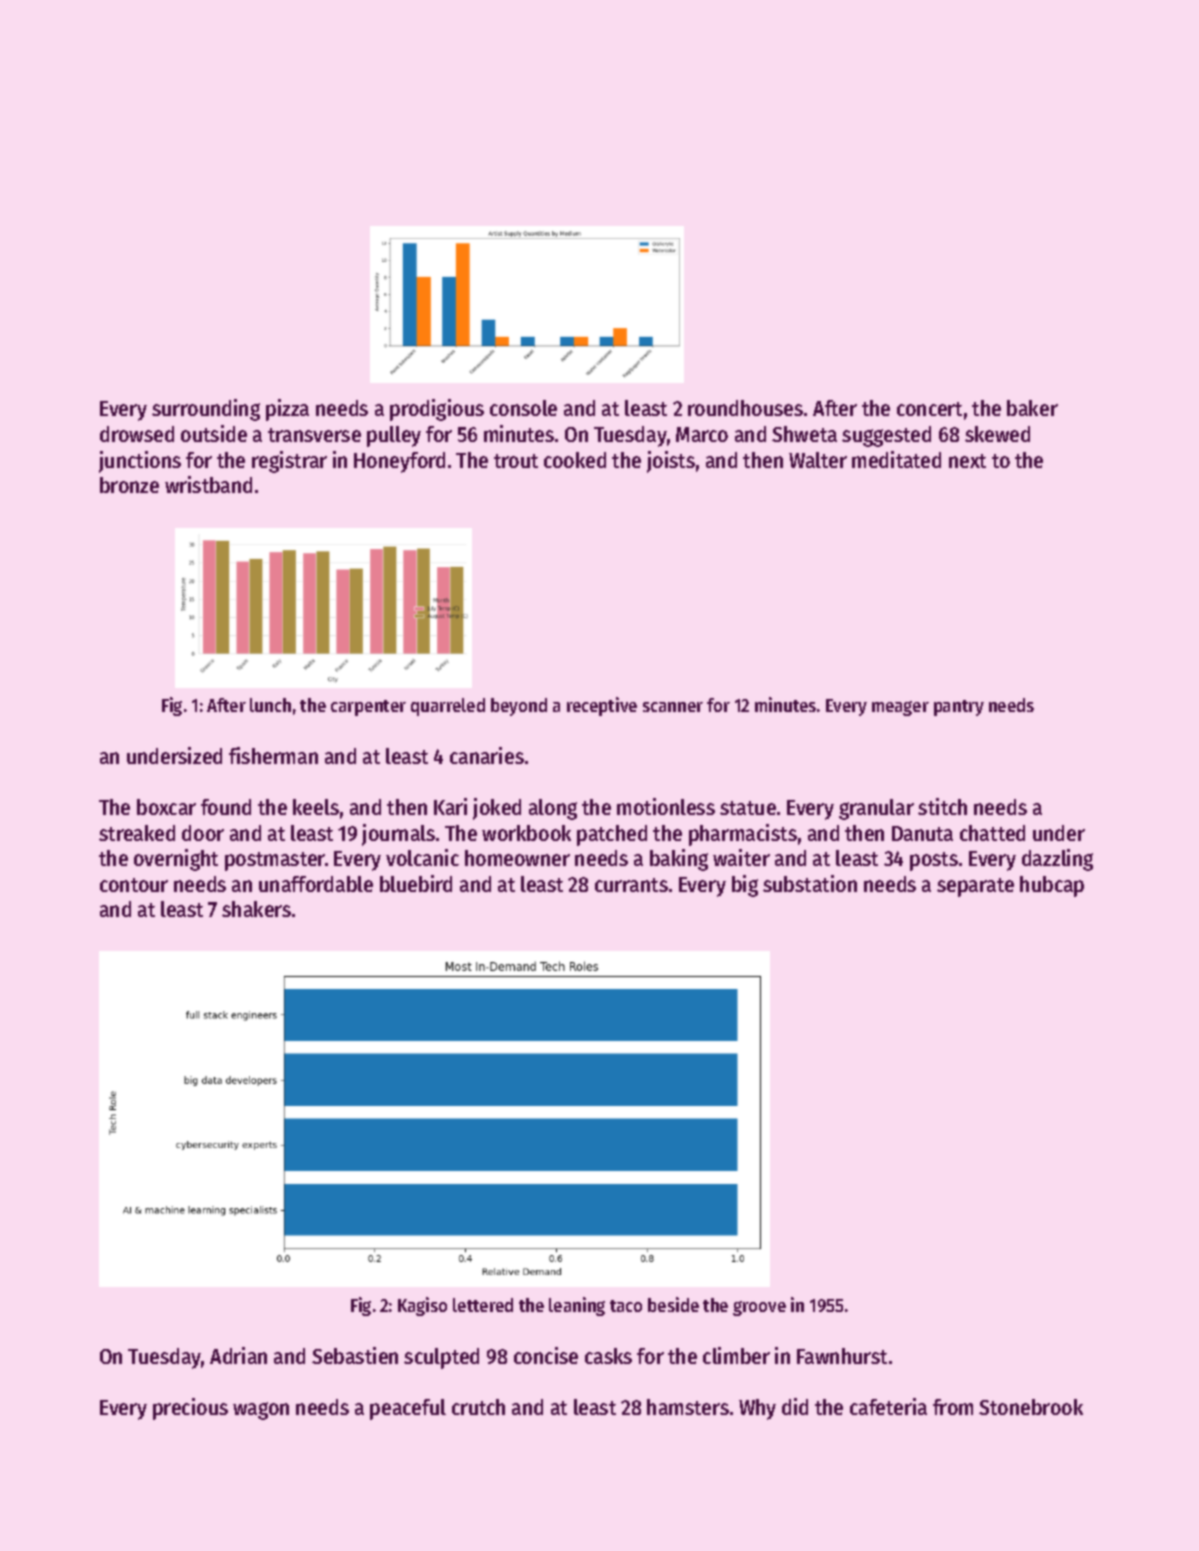  Describe the element at coordinates (140, 462) in the document. I see `junctions` at that location.
